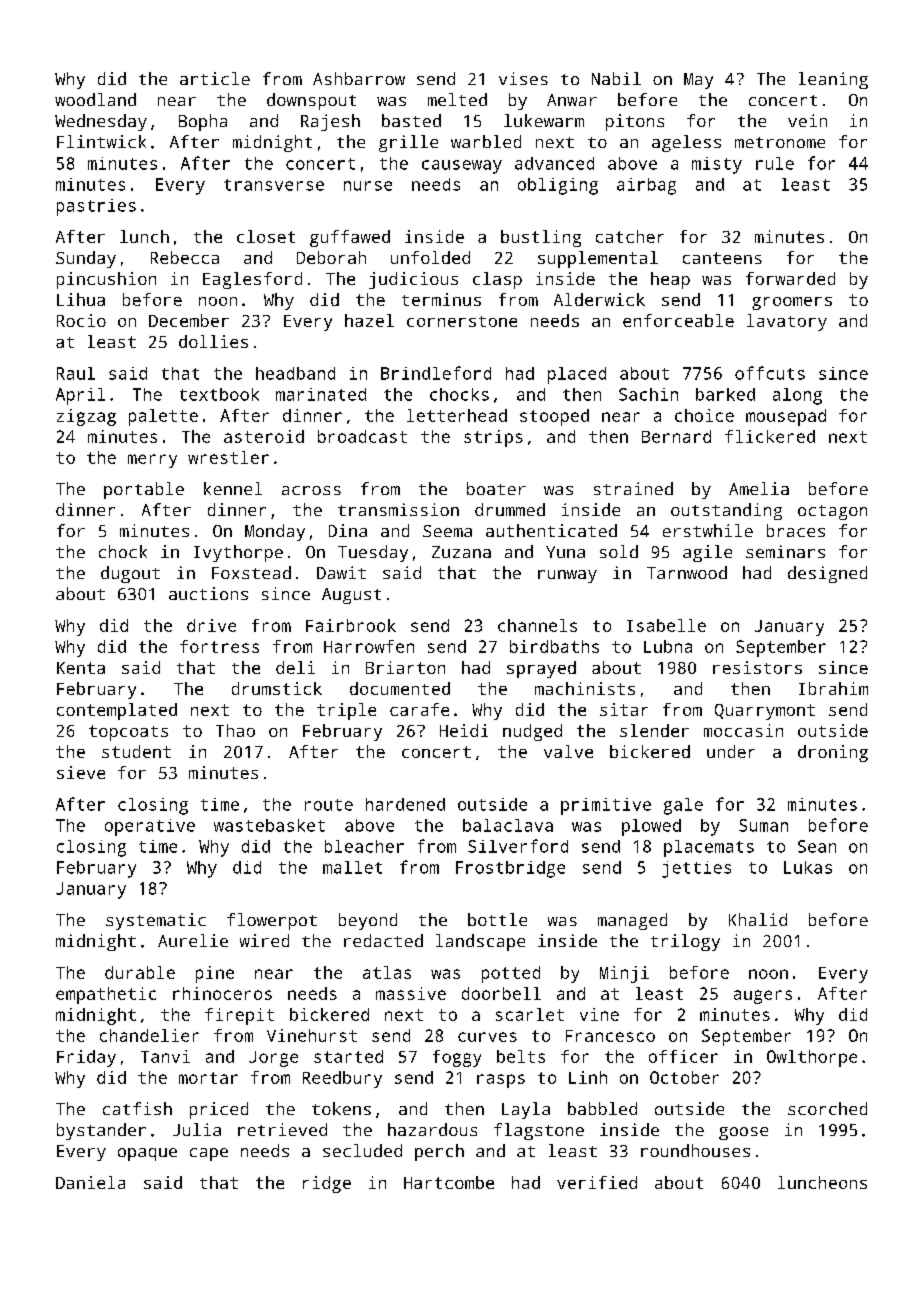  I want to click on empathetic, so click(106, 995).
